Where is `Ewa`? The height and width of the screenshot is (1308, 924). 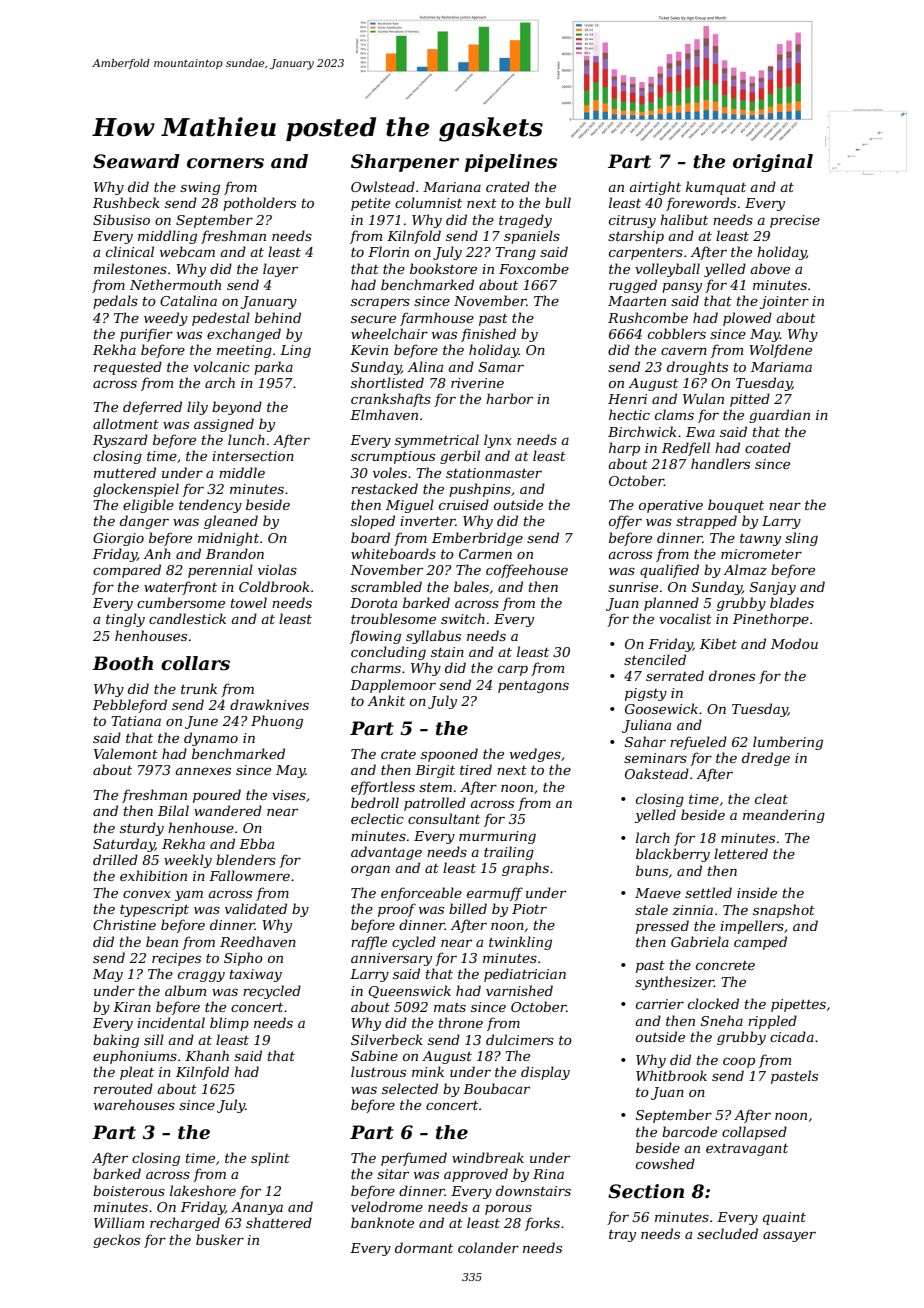
Ewa is located at coordinates (700, 432).
